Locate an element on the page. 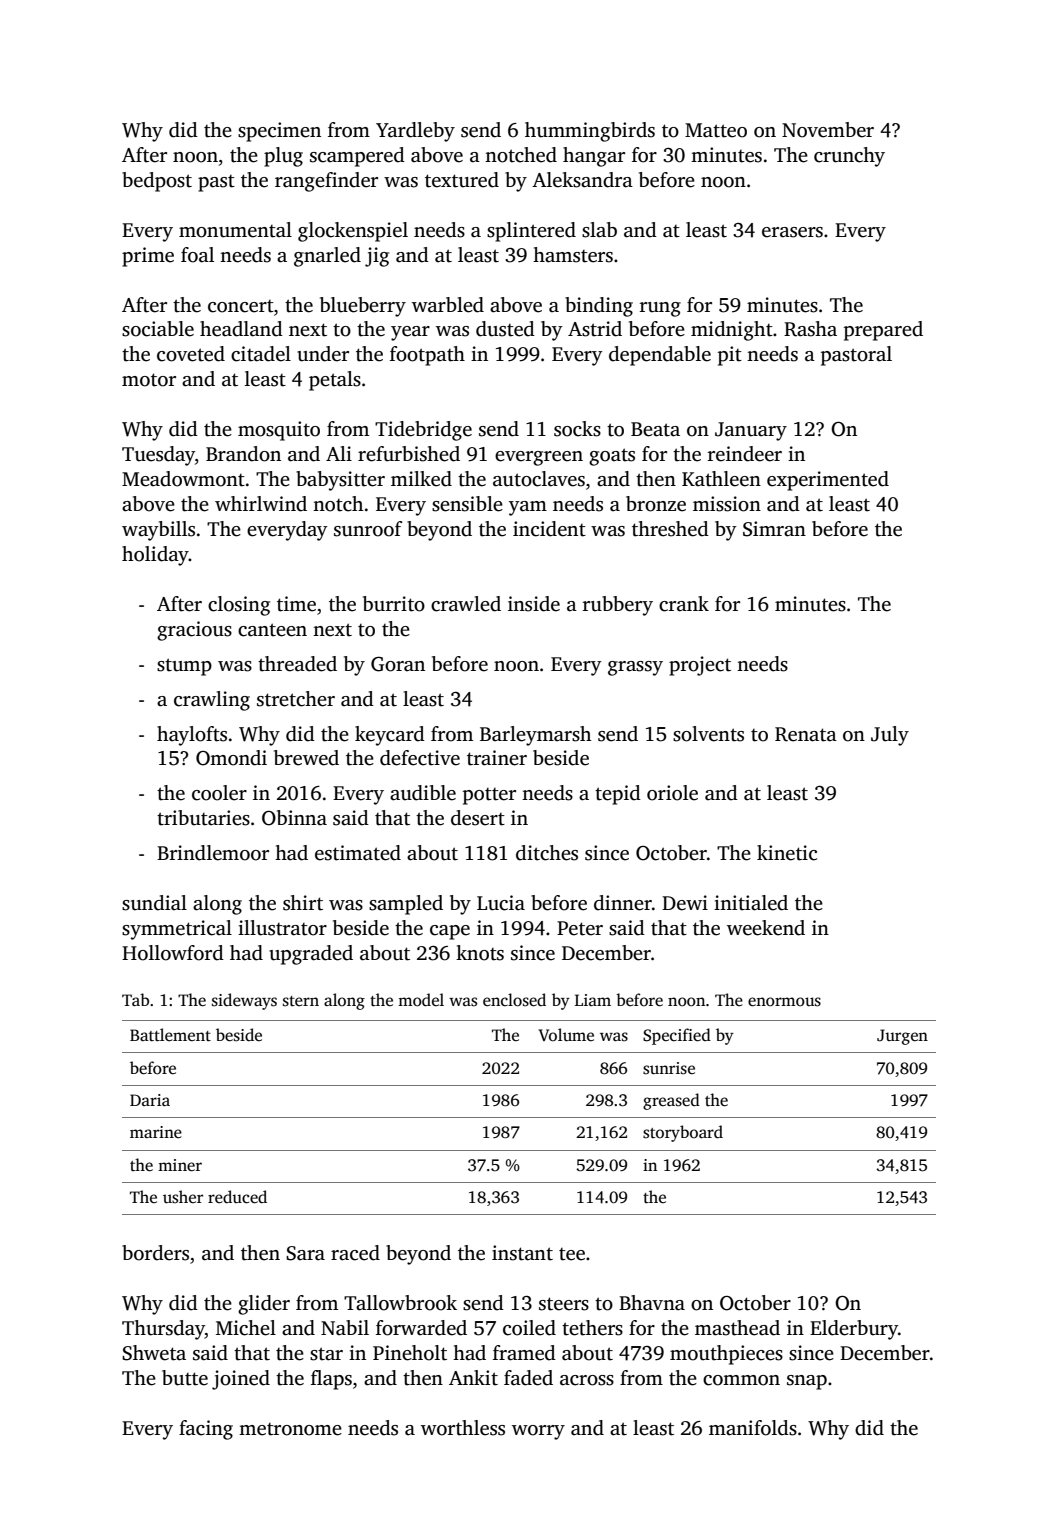  miner is located at coordinates (180, 1165).
